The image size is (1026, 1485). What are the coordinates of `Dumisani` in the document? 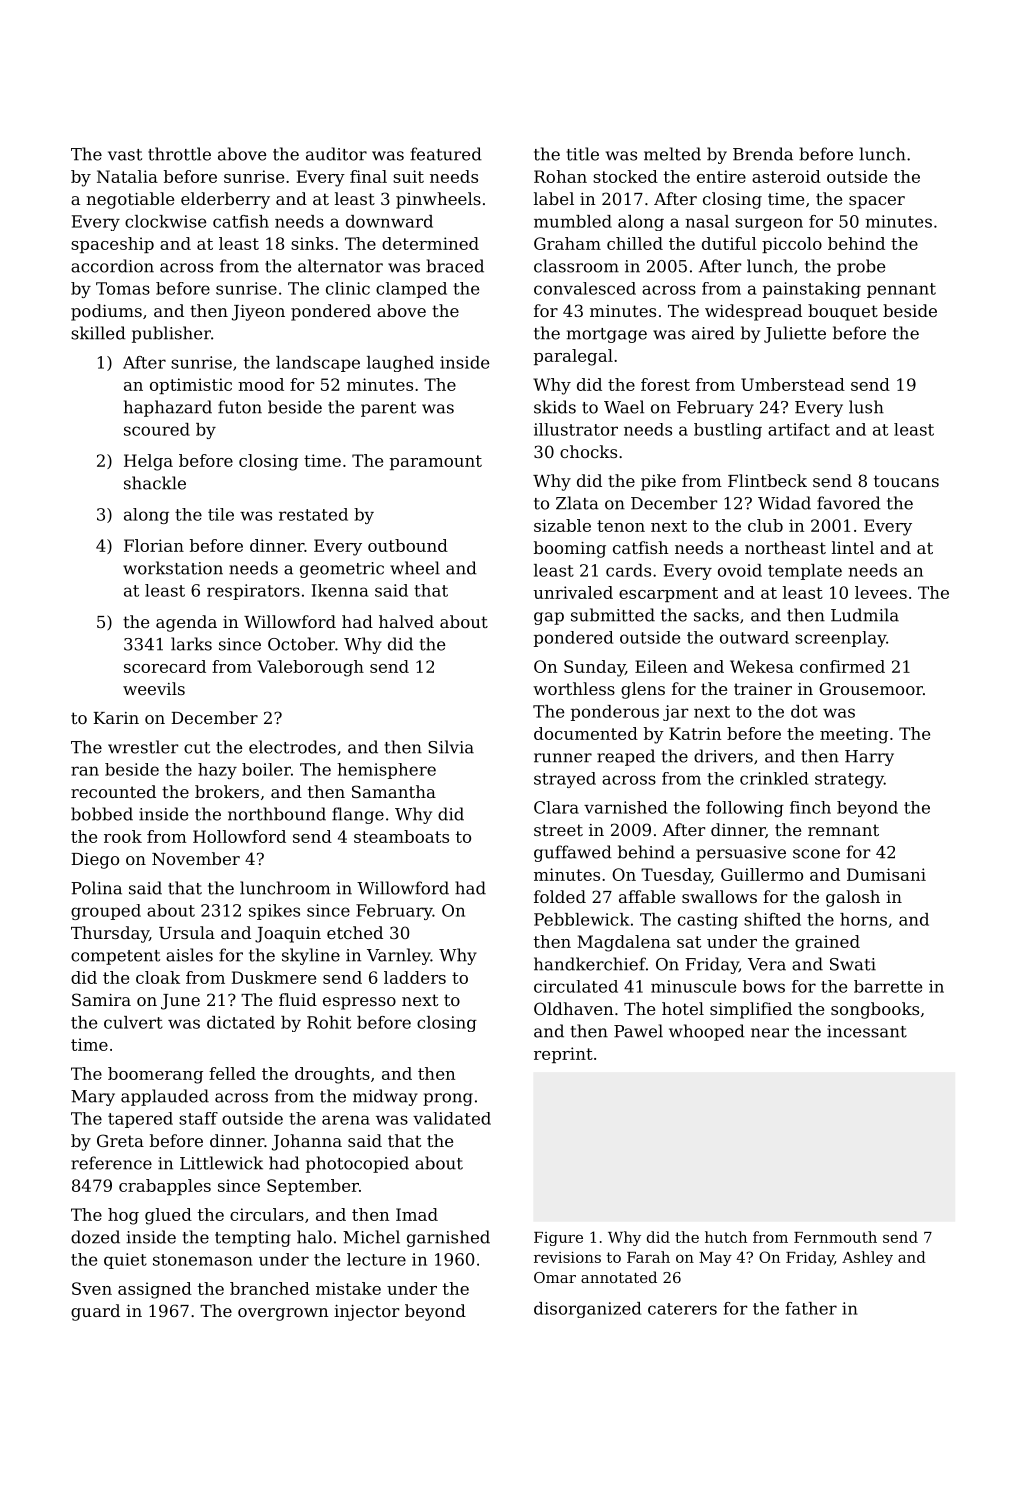 It's located at (886, 874).
